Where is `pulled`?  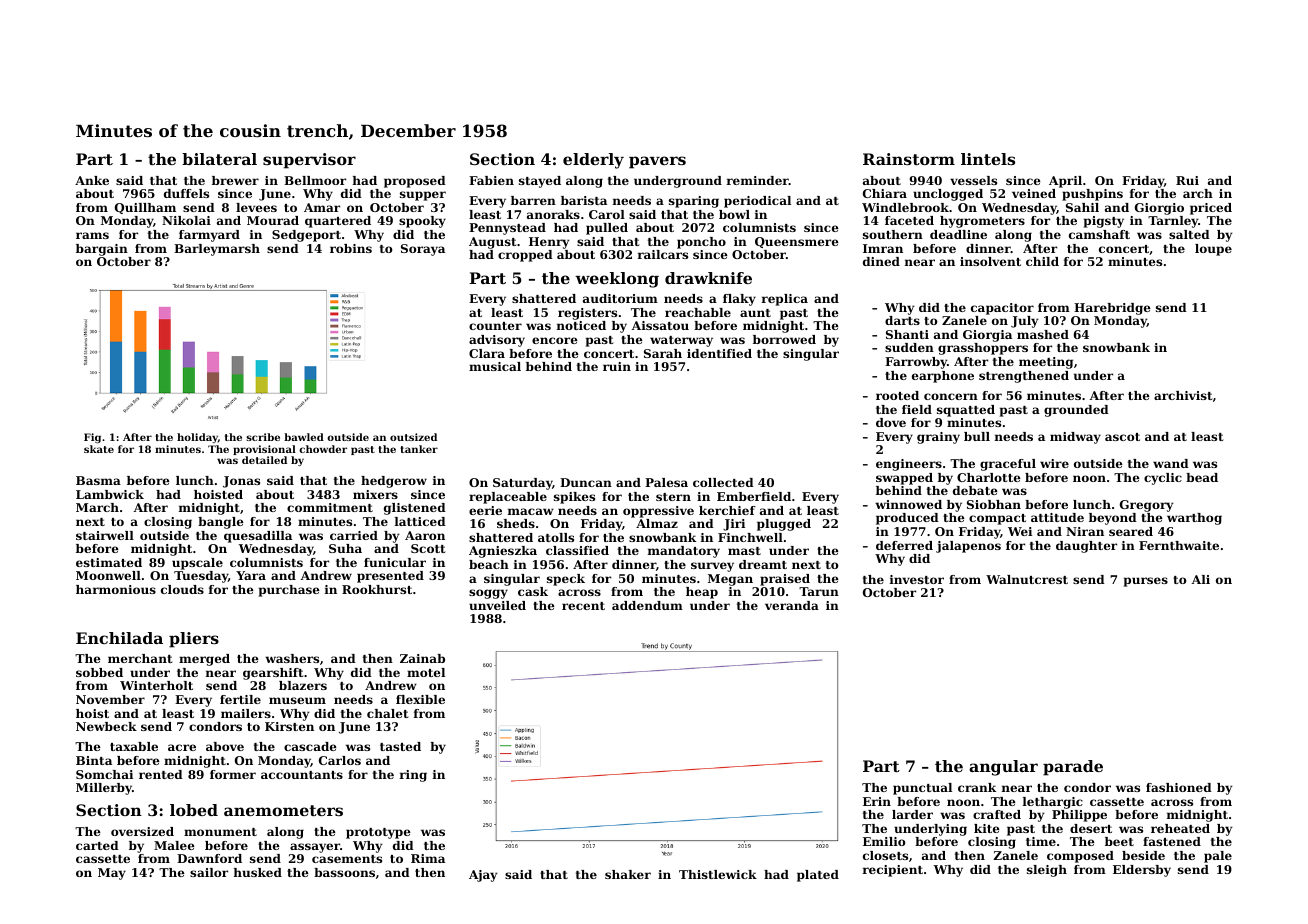 pulled is located at coordinates (607, 229).
